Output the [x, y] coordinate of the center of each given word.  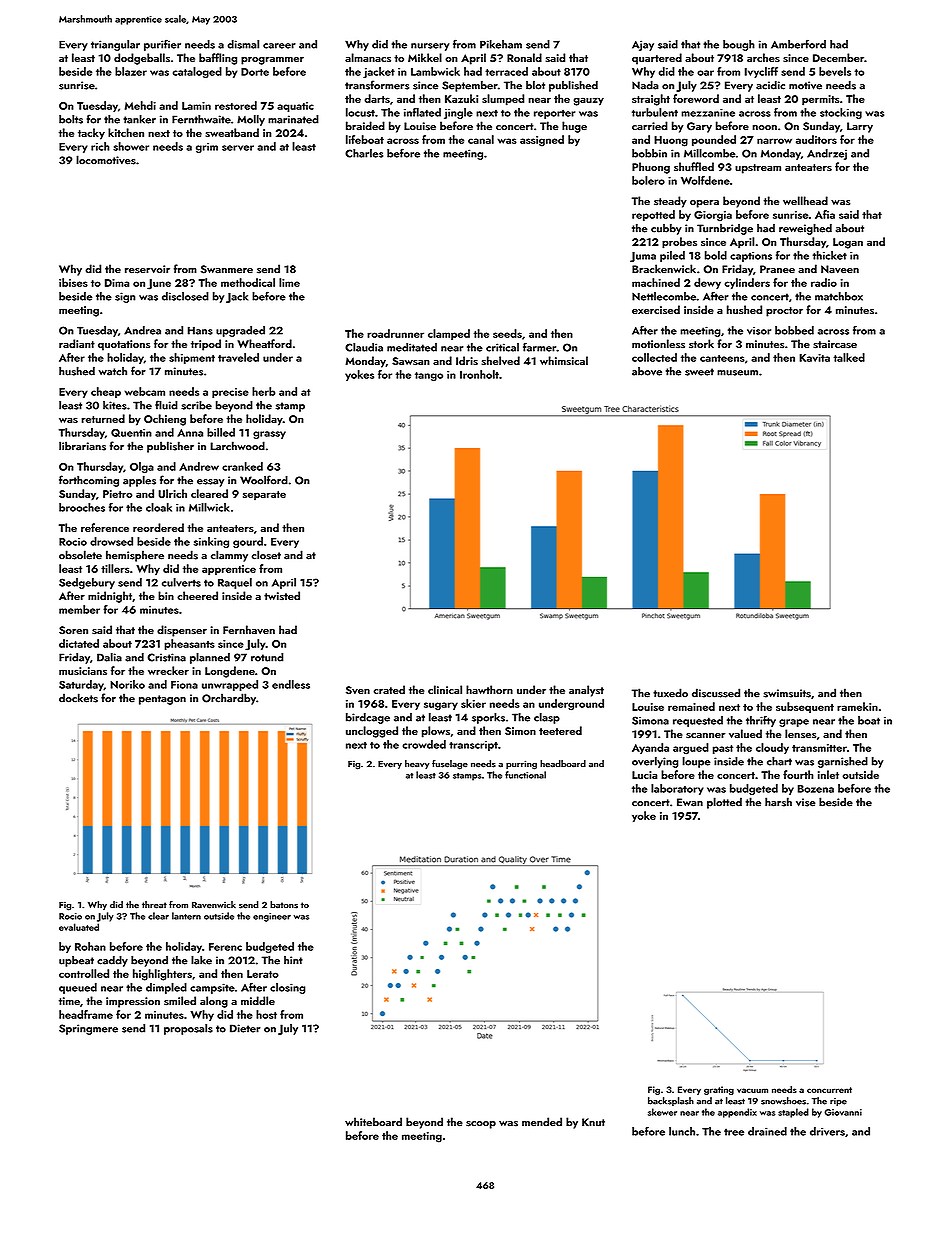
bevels [835, 71]
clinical [445, 689]
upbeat [76, 961]
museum [737, 373]
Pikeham [501, 44]
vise [806, 802]
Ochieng [165, 420]
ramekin [857, 706]
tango [429, 377]
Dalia [109, 657]
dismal [243, 44]
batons [284, 905]
